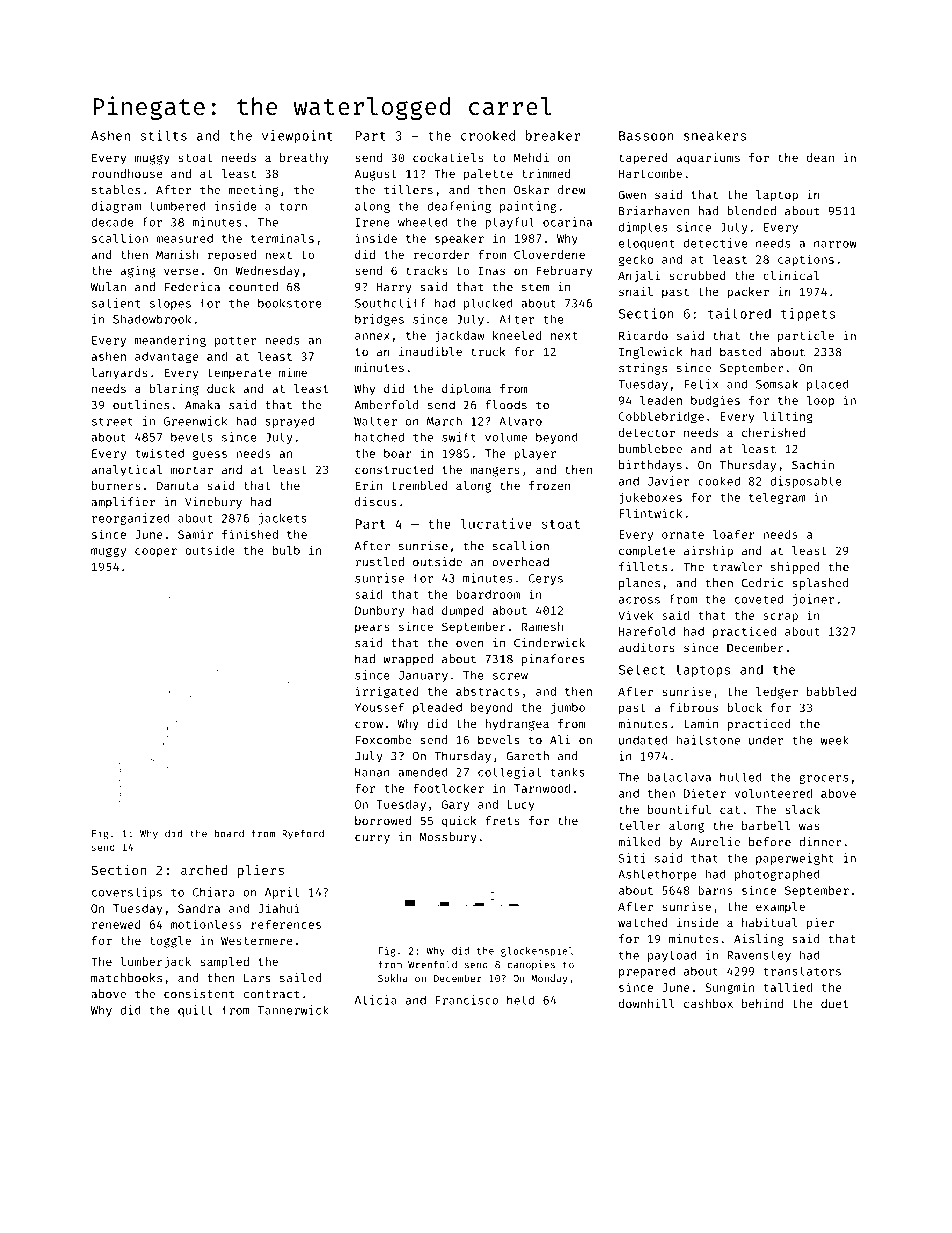 The width and height of the screenshot is (952, 1233). Describe the element at coordinates (506, 405) in the screenshot. I see `floods` at that location.
